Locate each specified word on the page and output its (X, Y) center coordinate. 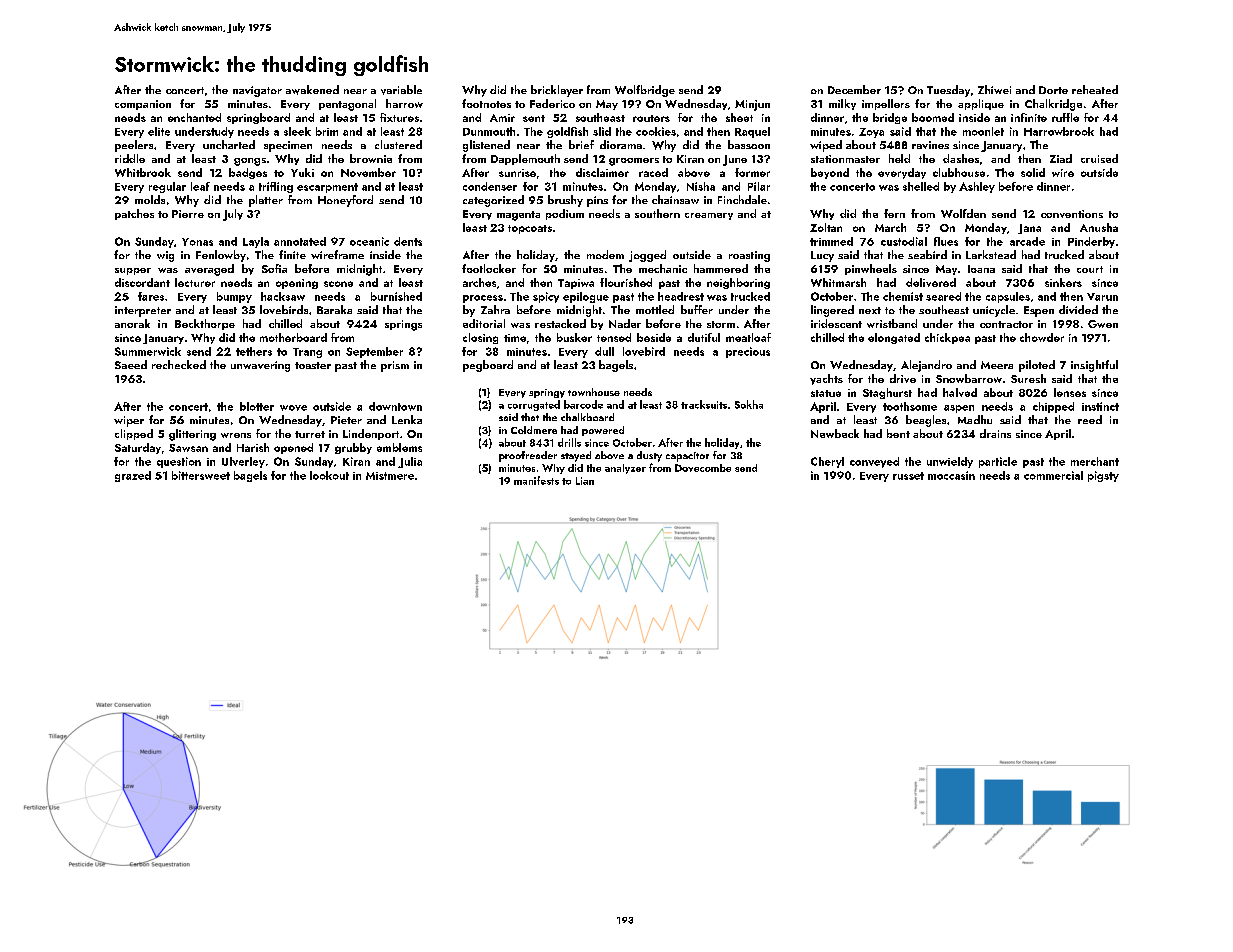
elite (159, 131)
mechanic (663, 268)
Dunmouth (489, 131)
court (1090, 269)
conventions (1072, 214)
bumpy (234, 297)
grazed (133, 476)
